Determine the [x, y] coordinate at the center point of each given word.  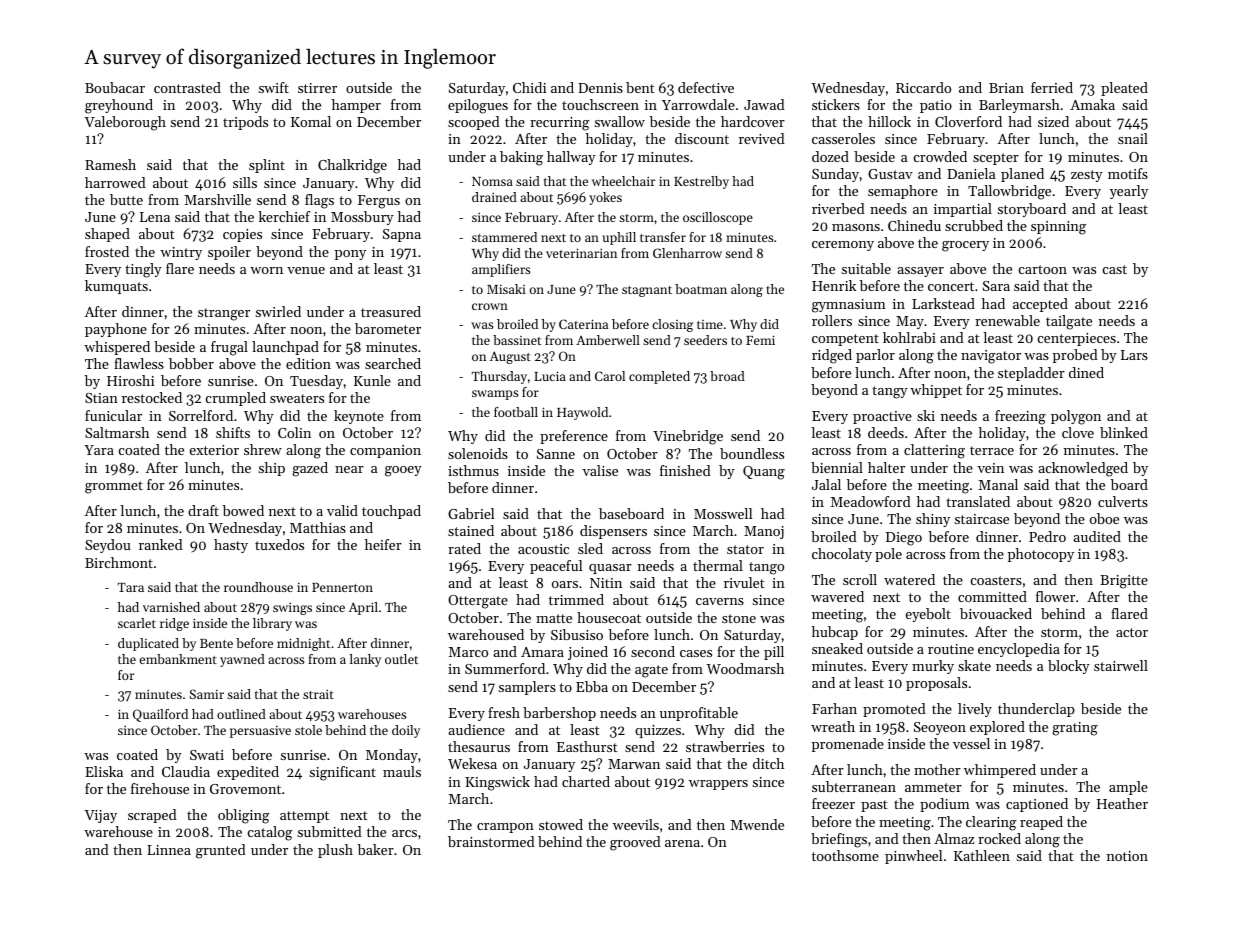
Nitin [606, 583]
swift [274, 87]
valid [342, 510]
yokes [605, 198]
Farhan [834, 708]
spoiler [229, 253]
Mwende [757, 824]
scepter [996, 159]
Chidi [529, 87]
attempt [304, 817]
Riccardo [923, 87]
